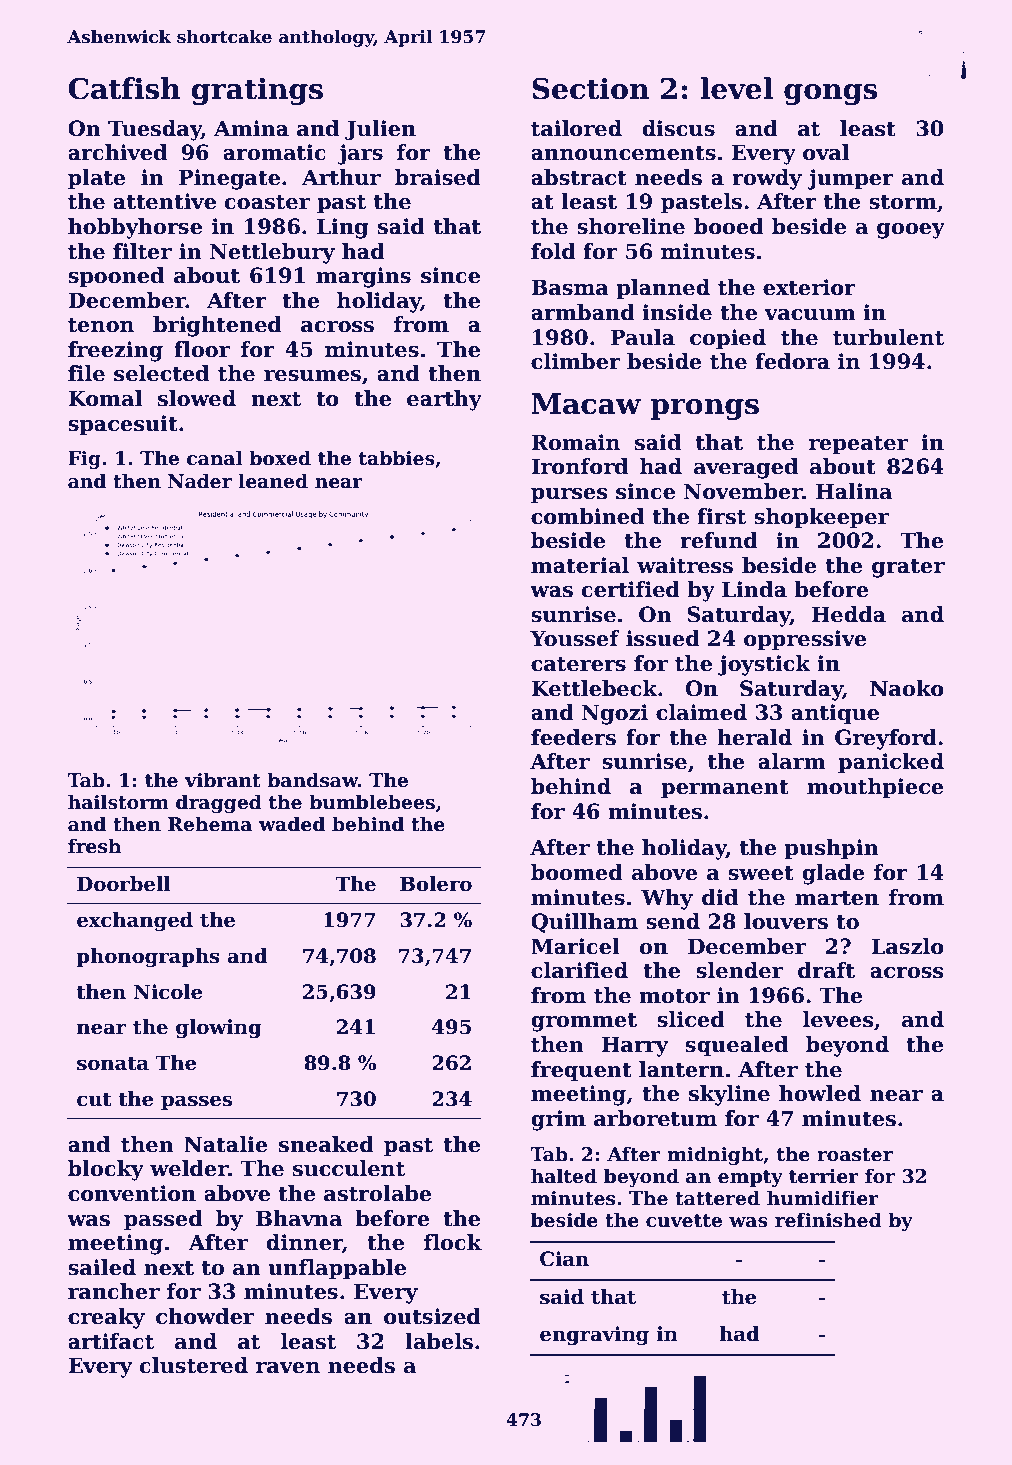  What do you see at coordinates (821, 518) in the image?
I see `shopkeeper` at bounding box center [821, 518].
